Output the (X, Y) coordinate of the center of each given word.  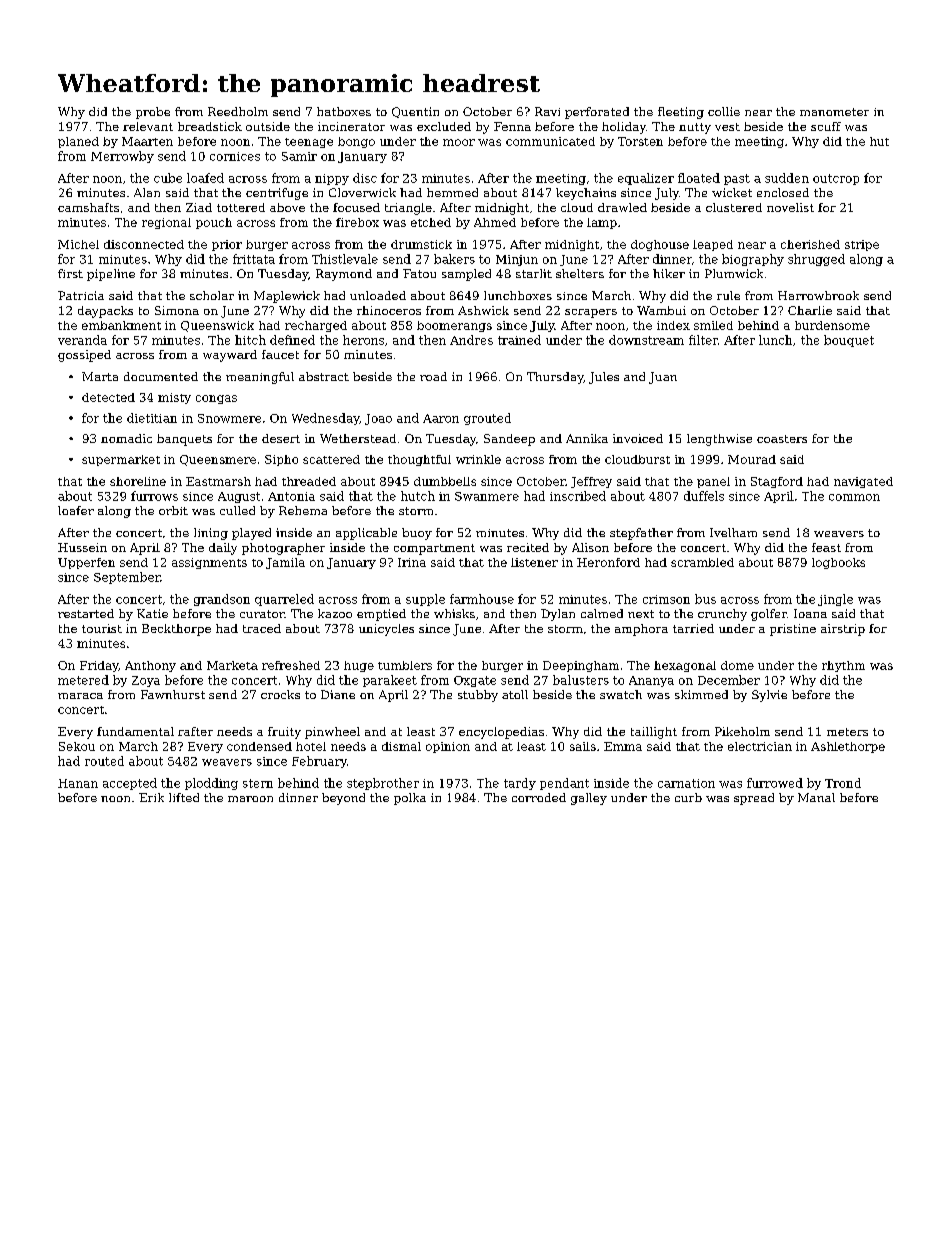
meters (847, 732)
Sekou (77, 746)
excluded (444, 126)
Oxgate (475, 681)
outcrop (836, 179)
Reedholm (238, 111)
